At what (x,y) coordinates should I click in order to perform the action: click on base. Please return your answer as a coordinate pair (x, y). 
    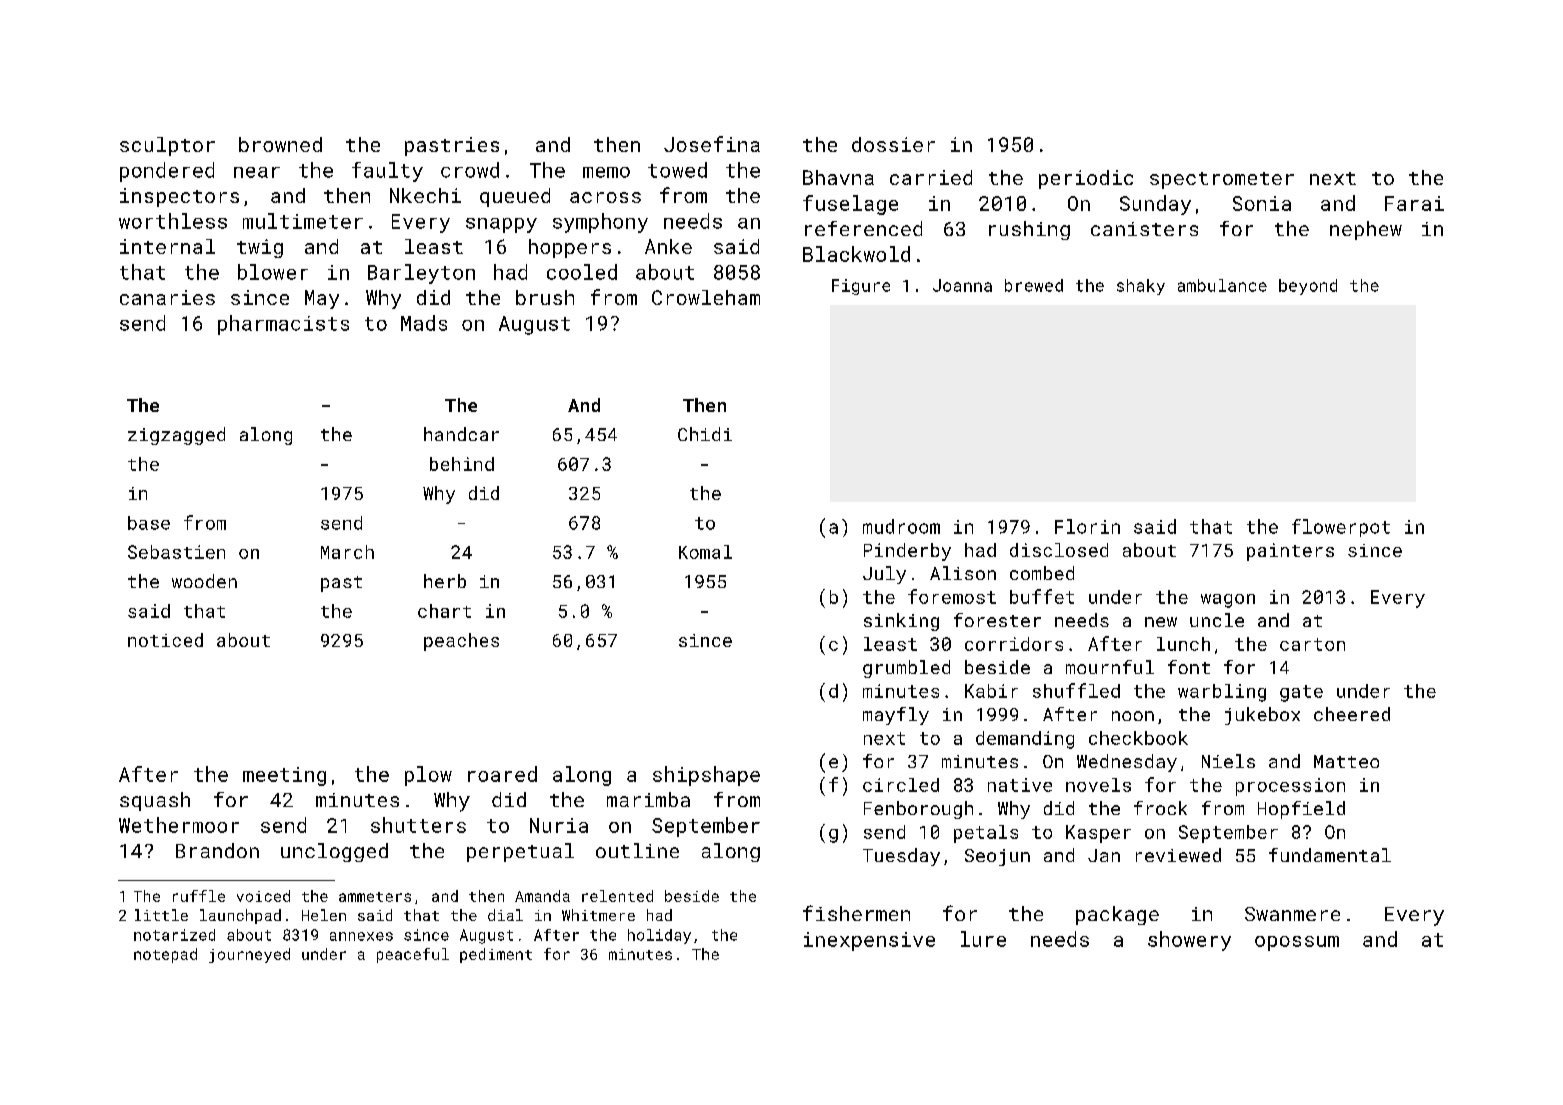
    Looking at the image, I should click on (149, 523).
